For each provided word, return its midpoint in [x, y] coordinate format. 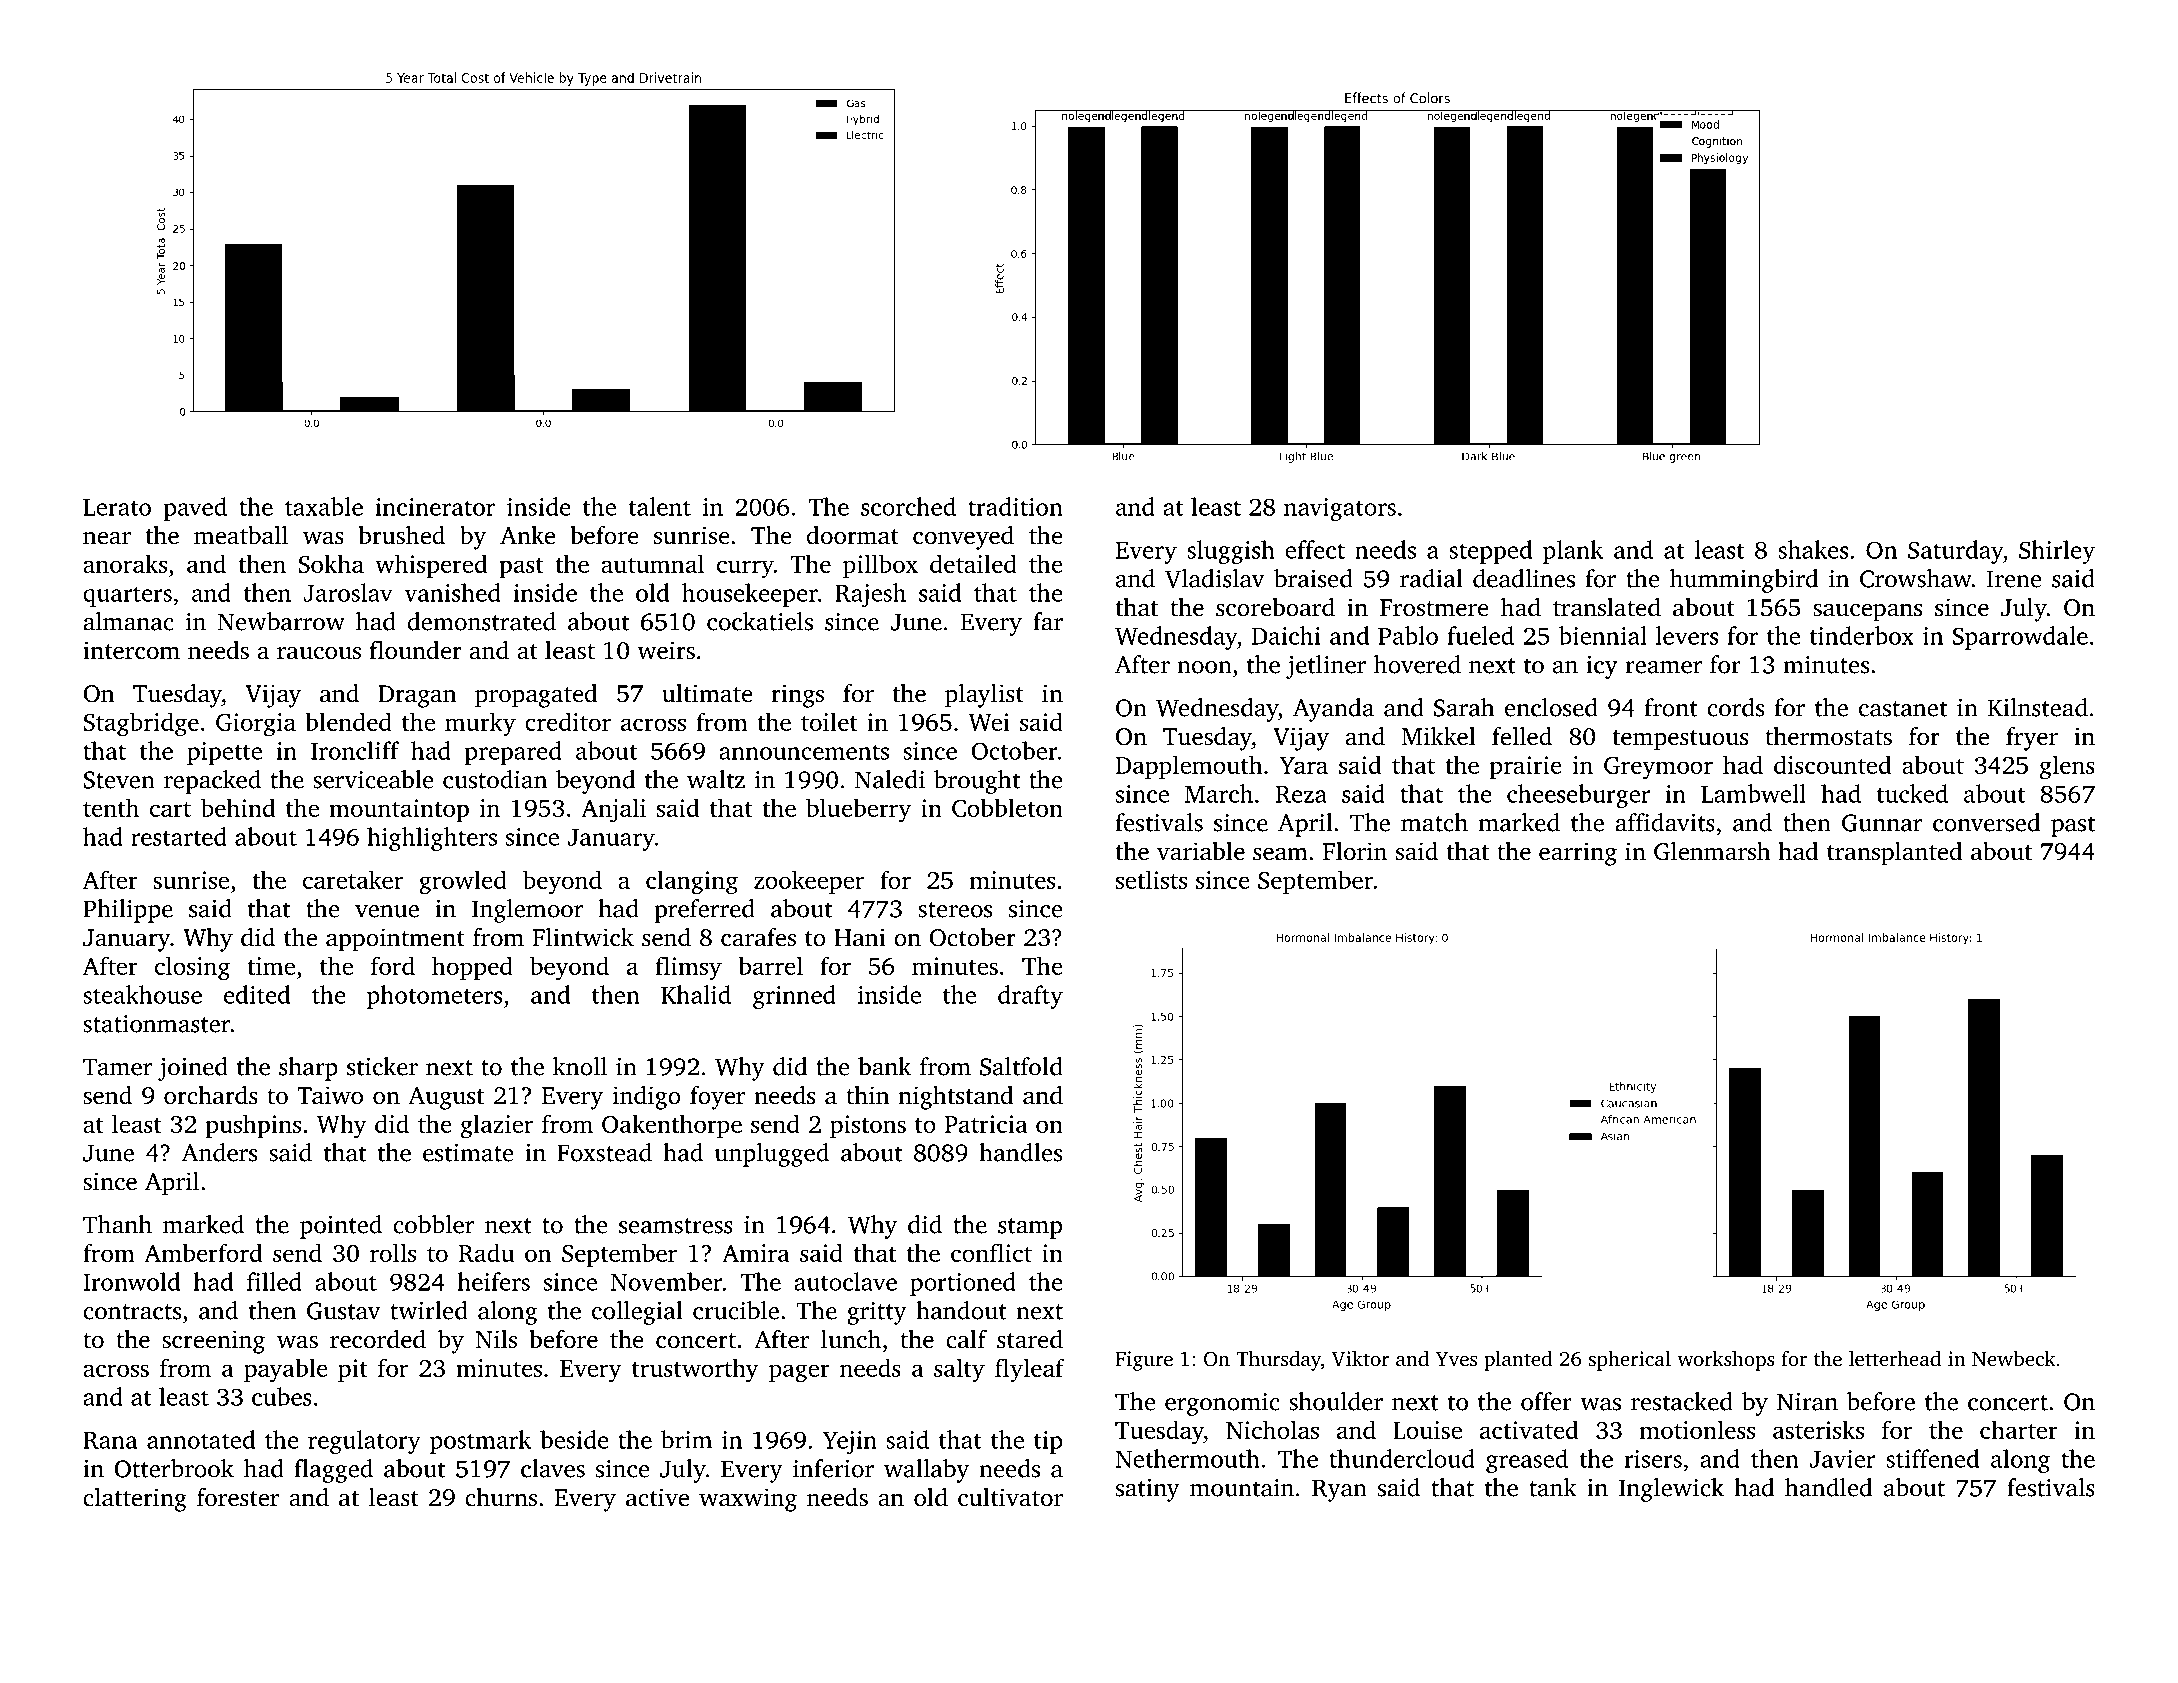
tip [1048, 1442]
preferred [704, 911]
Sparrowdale [2020, 638]
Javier [1842, 1459]
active [657, 1497]
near [107, 538]
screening [213, 1342]
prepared [513, 753]
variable [1201, 851]
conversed [1986, 822]
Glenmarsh [1712, 851]
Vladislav [1214, 578]
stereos [955, 910]
